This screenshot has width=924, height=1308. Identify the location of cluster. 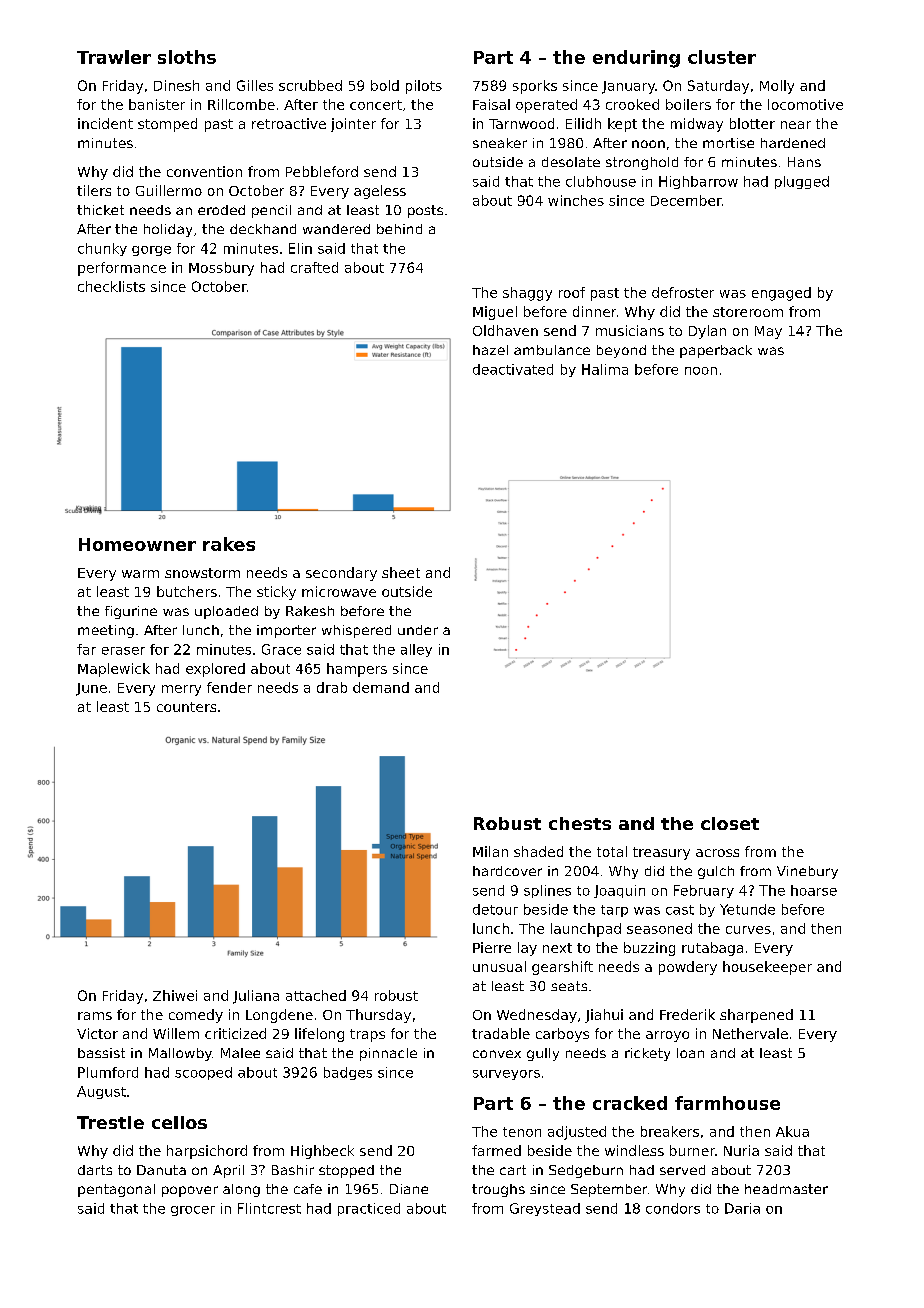
(722, 57).
